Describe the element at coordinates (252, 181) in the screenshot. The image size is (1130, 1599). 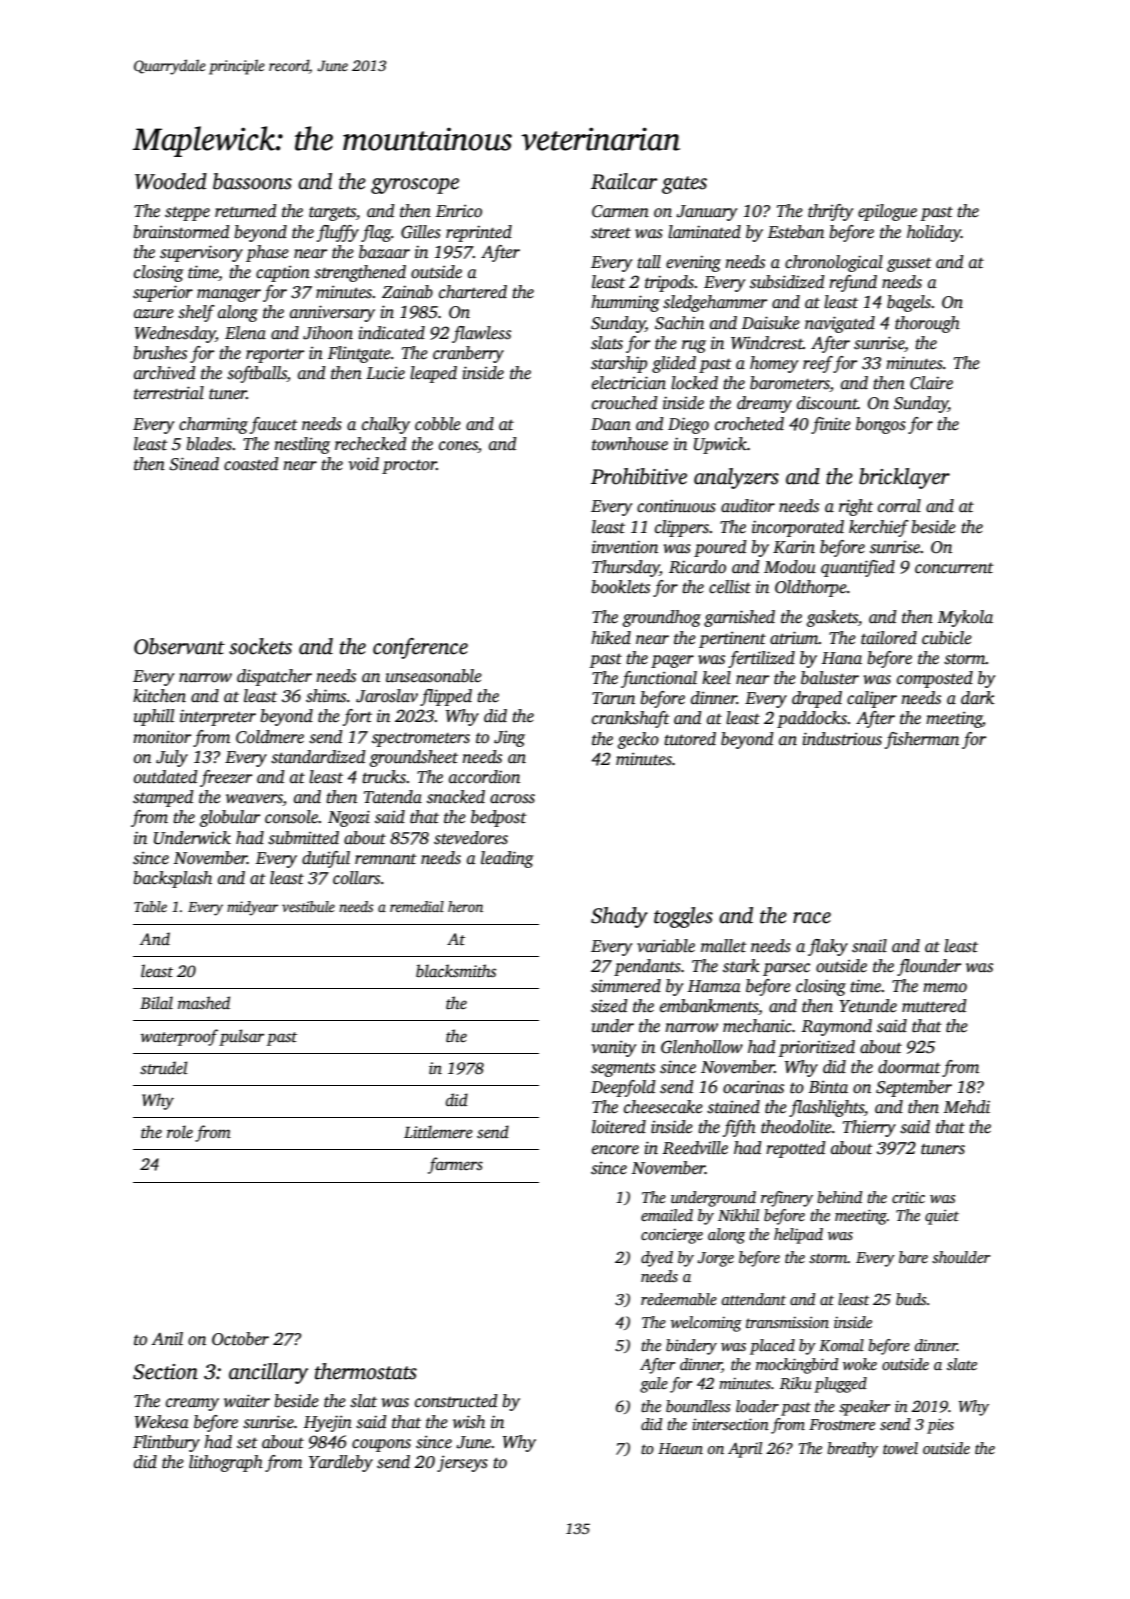
I see `bassoons` at that location.
